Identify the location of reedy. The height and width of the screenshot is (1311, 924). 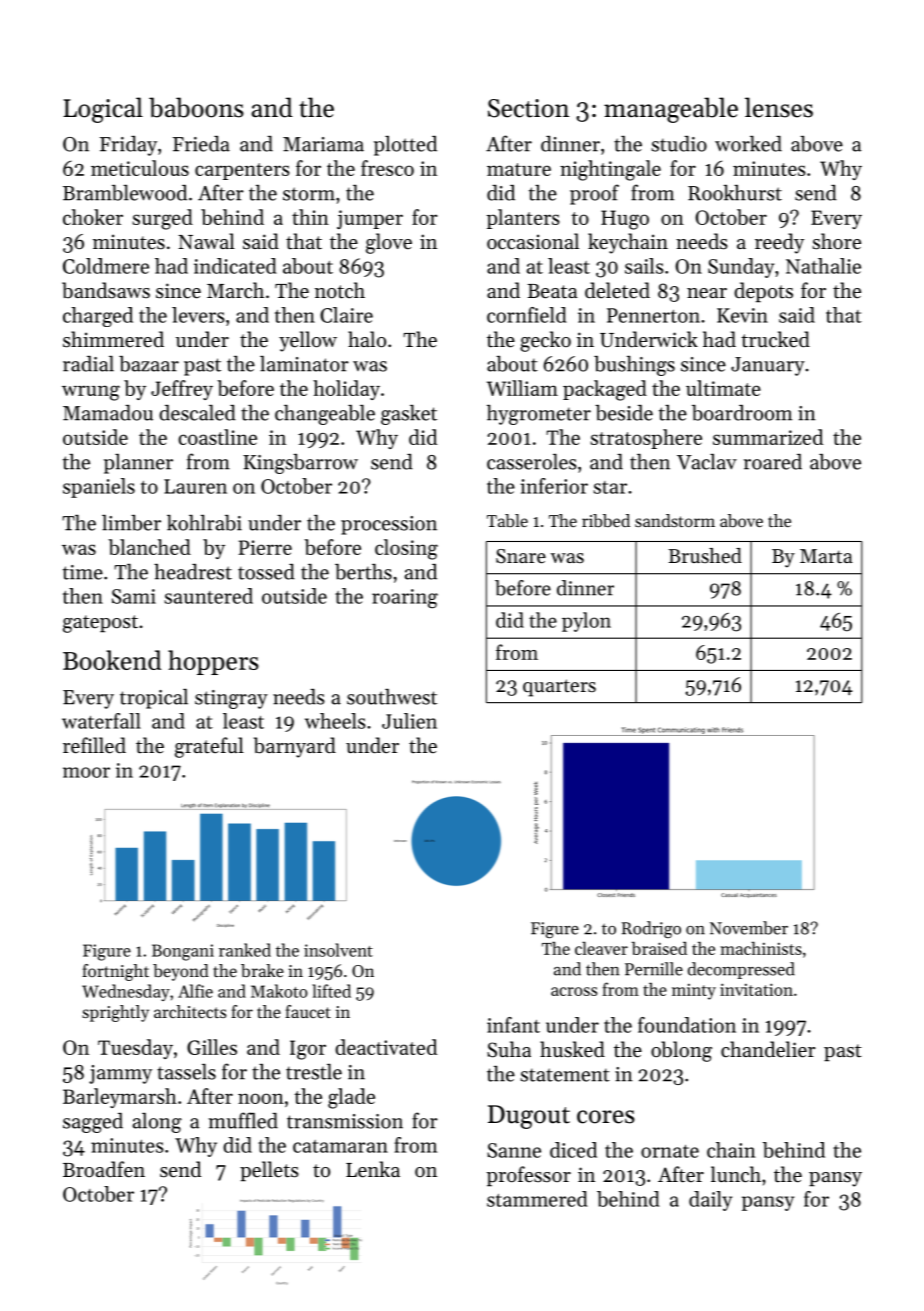
(779, 243).
